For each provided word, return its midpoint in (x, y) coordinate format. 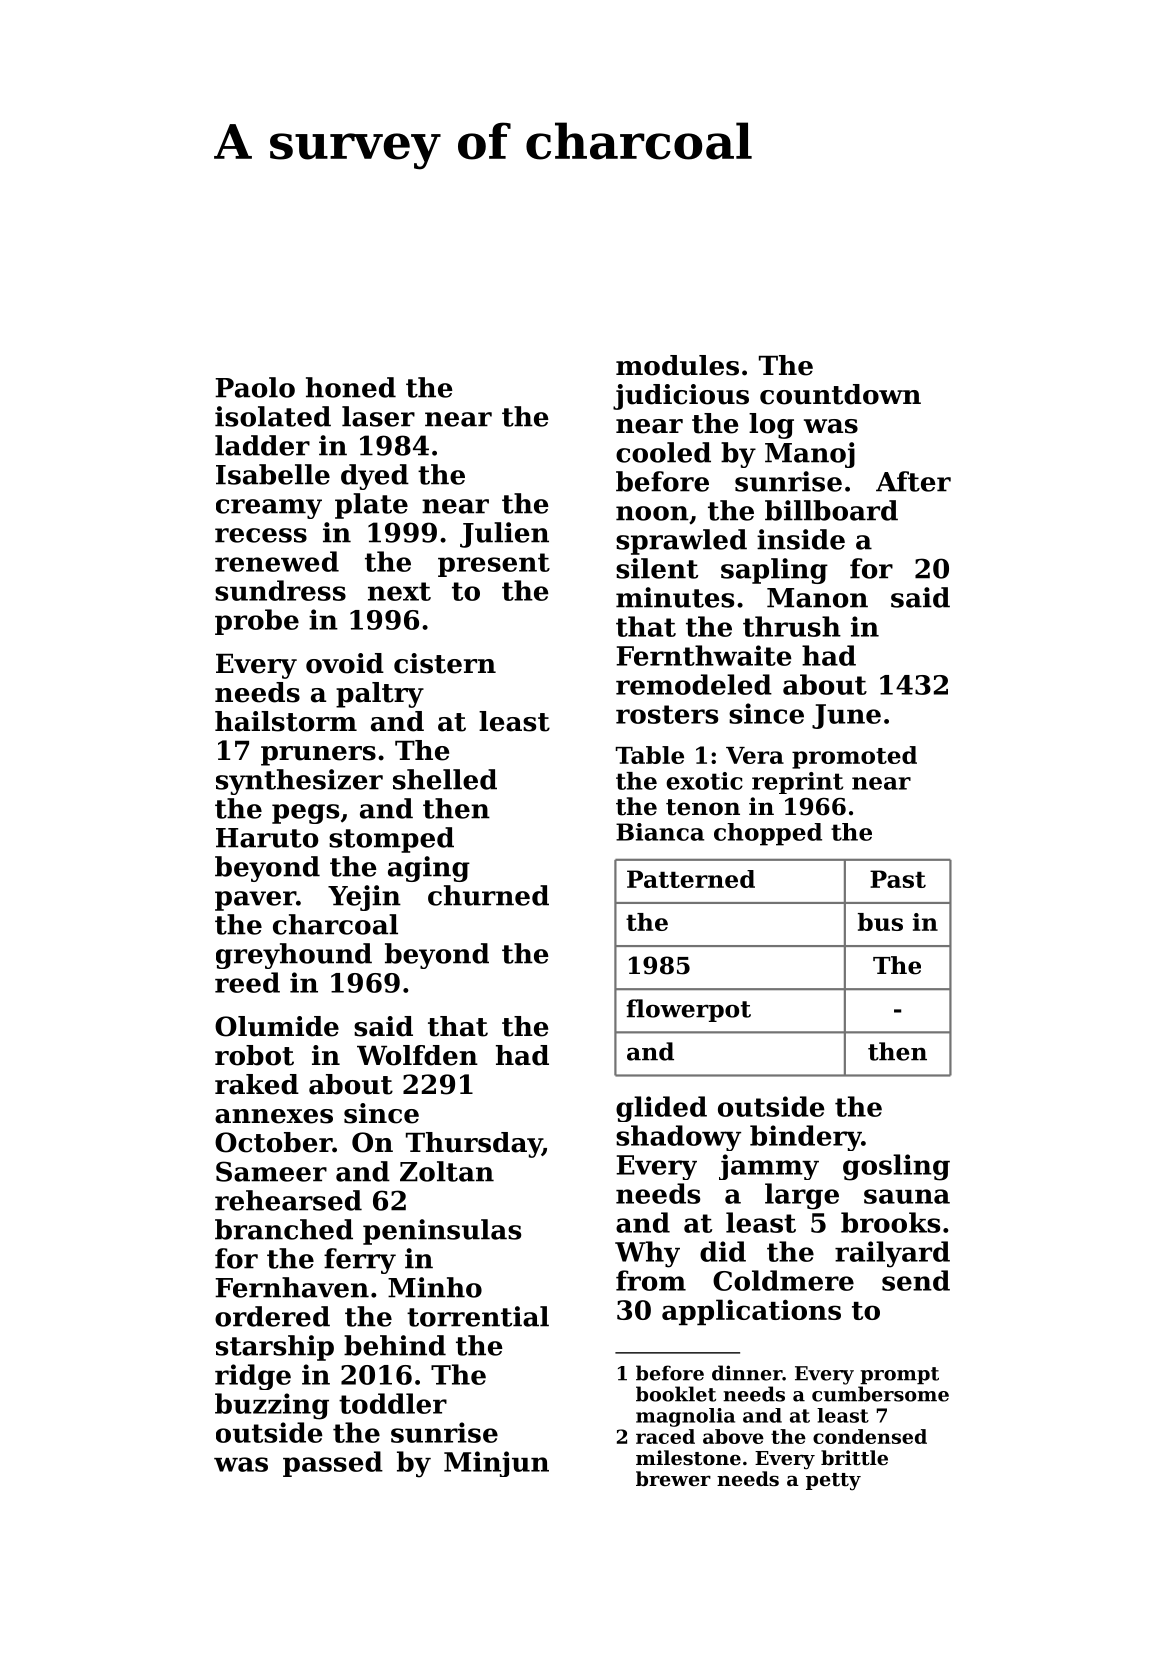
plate (371, 506)
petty (833, 1481)
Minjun (496, 1464)
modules (677, 365)
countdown (840, 394)
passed (333, 1464)
